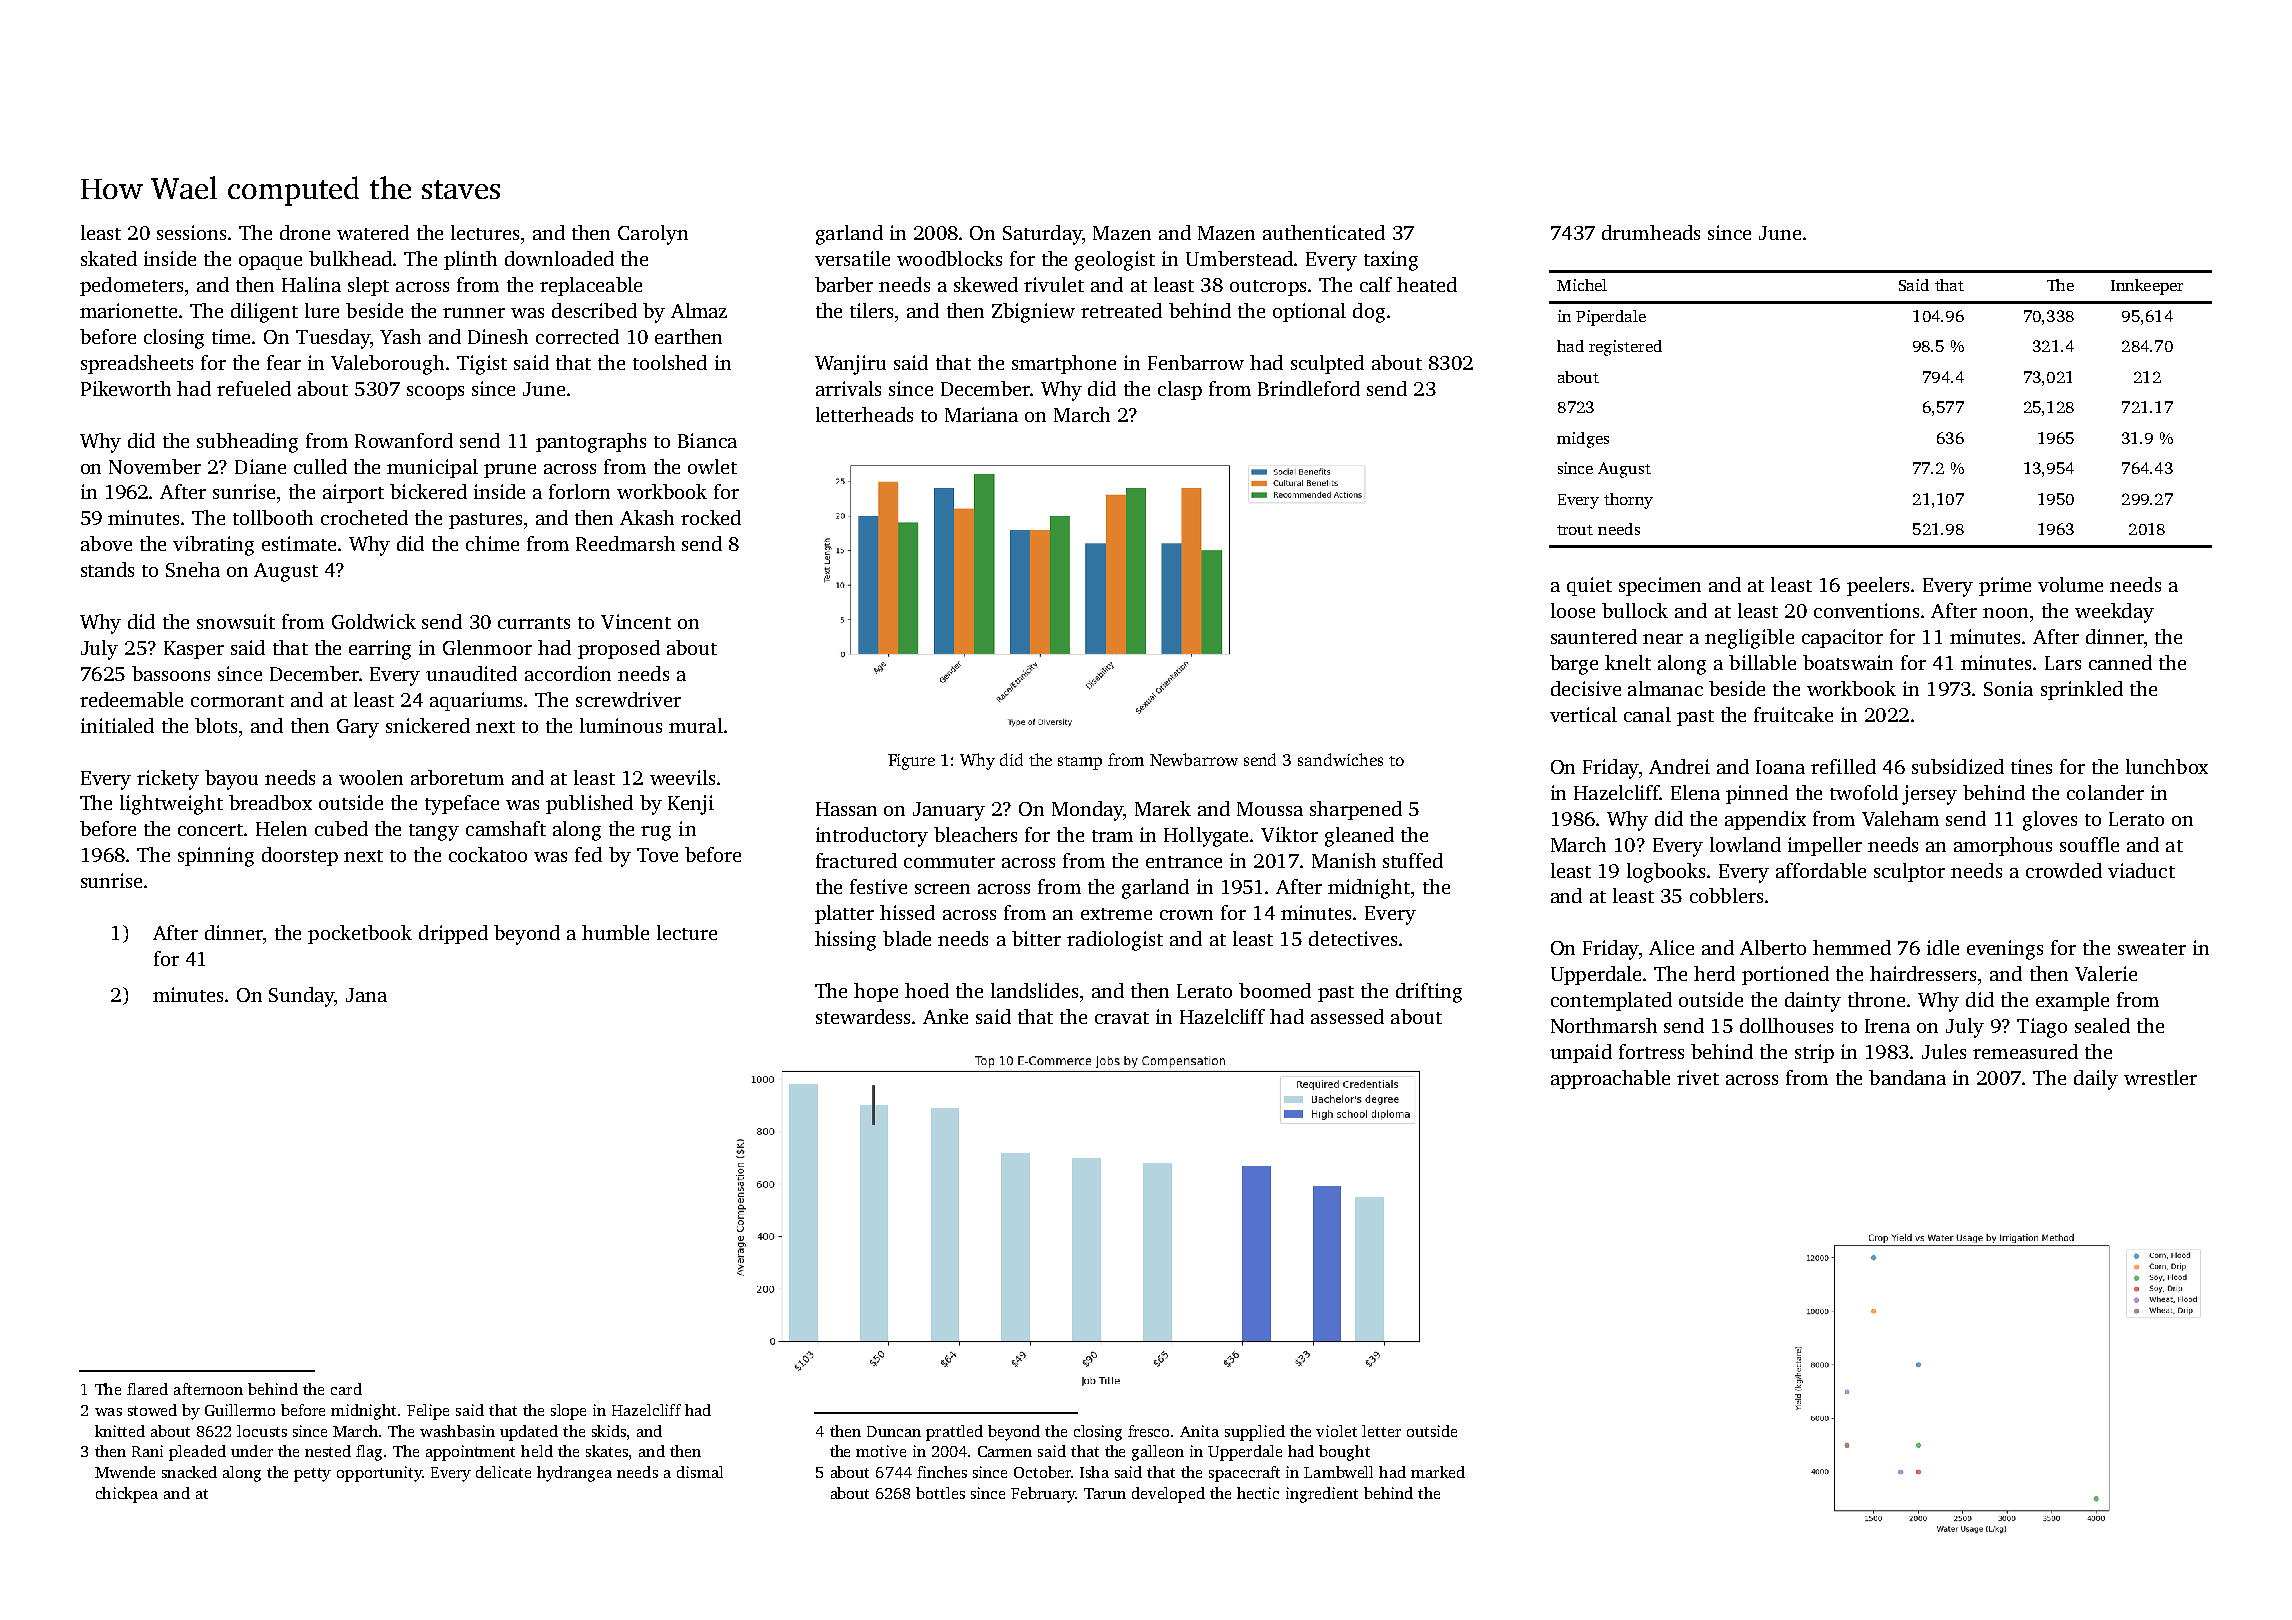  What do you see at coordinates (2147, 287) in the page?
I see `Innkeeper` at bounding box center [2147, 287].
